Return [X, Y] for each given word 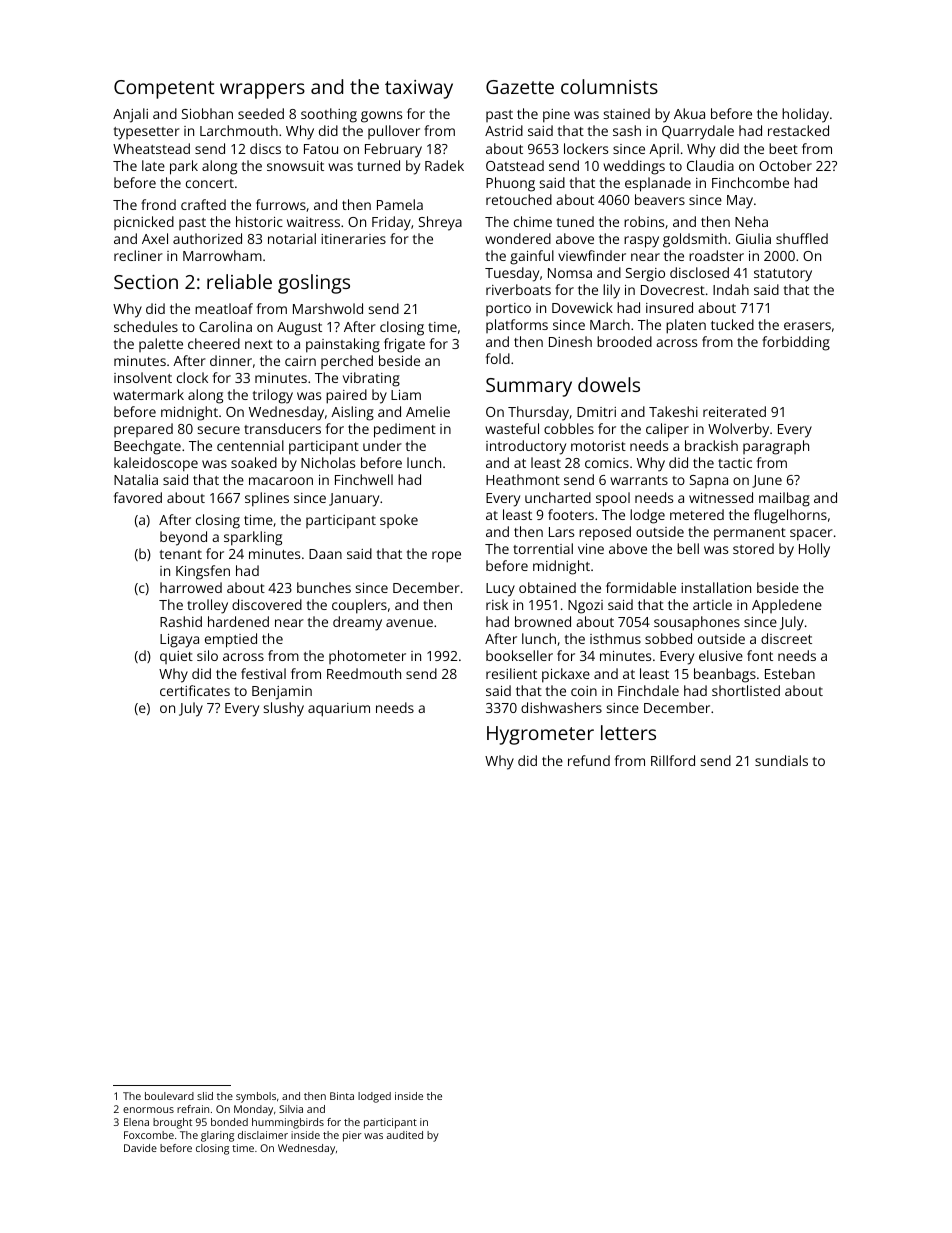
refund [589, 760]
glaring [217, 1136]
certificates [195, 690]
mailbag [784, 499]
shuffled [802, 238]
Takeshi [673, 411]
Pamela [400, 204]
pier [352, 1136]
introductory [526, 447]
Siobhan [207, 113]
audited [405, 1135]
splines [267, 499]
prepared [143, 430]
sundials [781, 760]
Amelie [428, 411]
